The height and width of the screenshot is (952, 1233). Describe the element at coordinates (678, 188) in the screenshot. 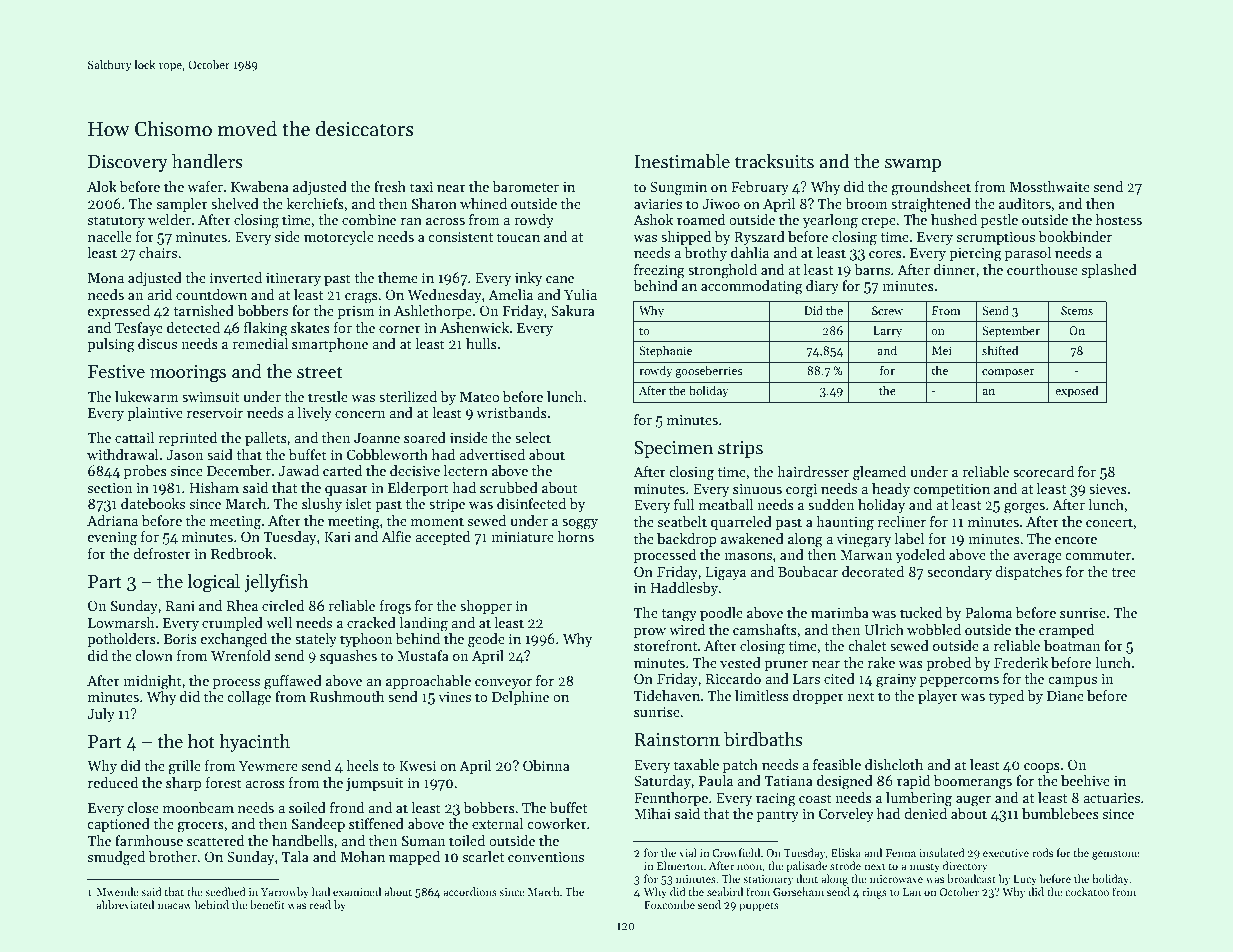

I see `Sungmin` at that location.
